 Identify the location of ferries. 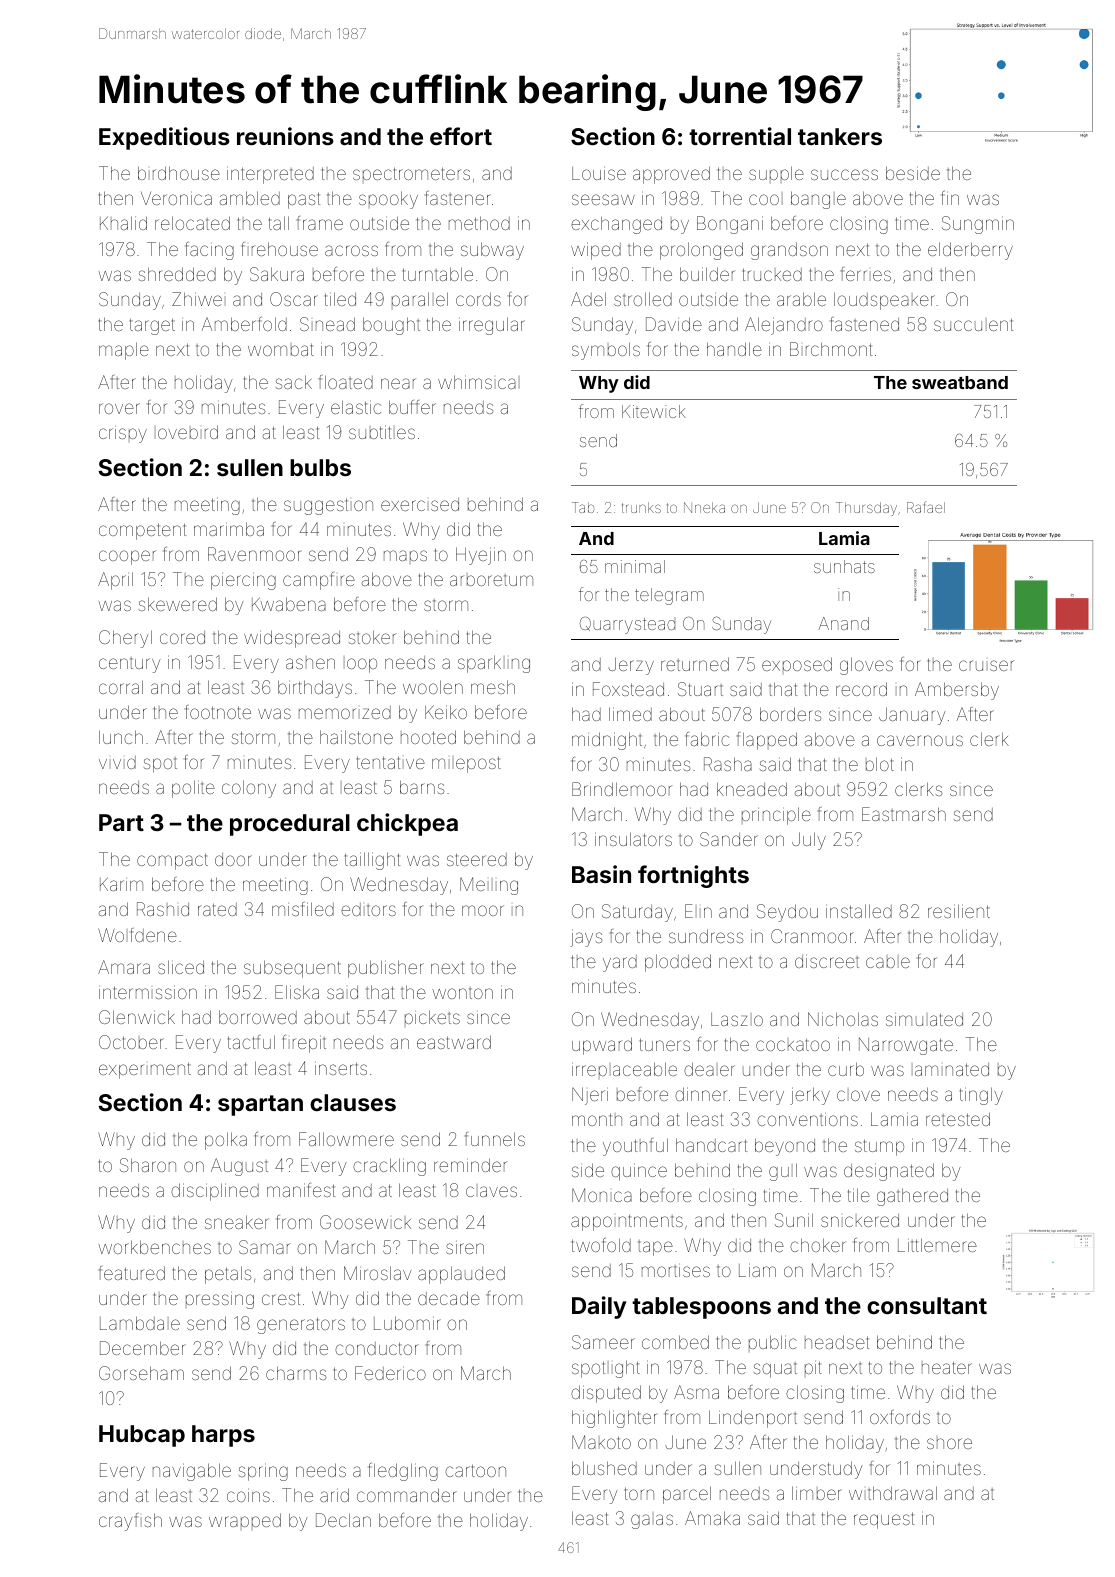
(866, 274).
